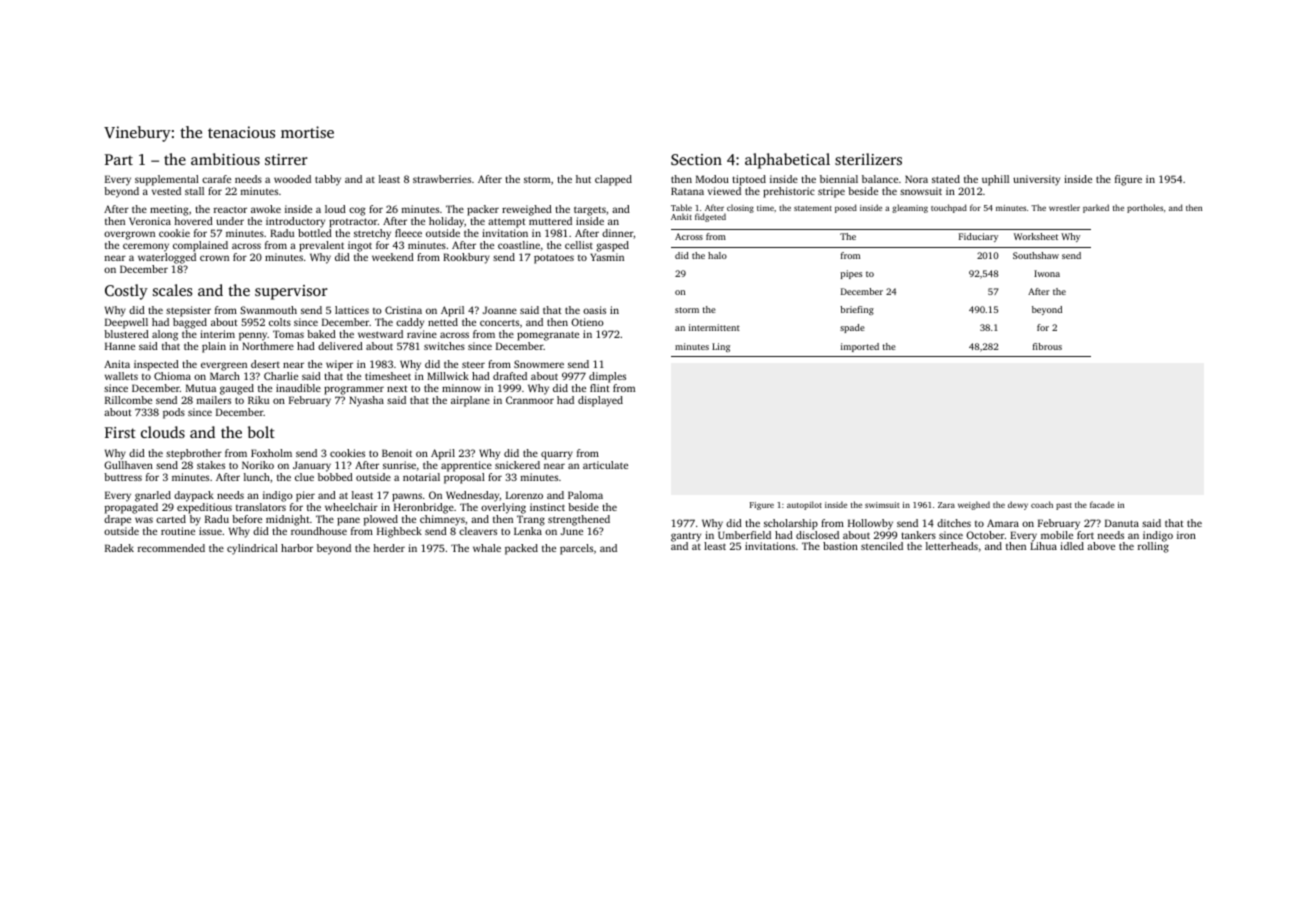 This document has height=924, width=1308. I want to click on Section, so click(696, 159).
